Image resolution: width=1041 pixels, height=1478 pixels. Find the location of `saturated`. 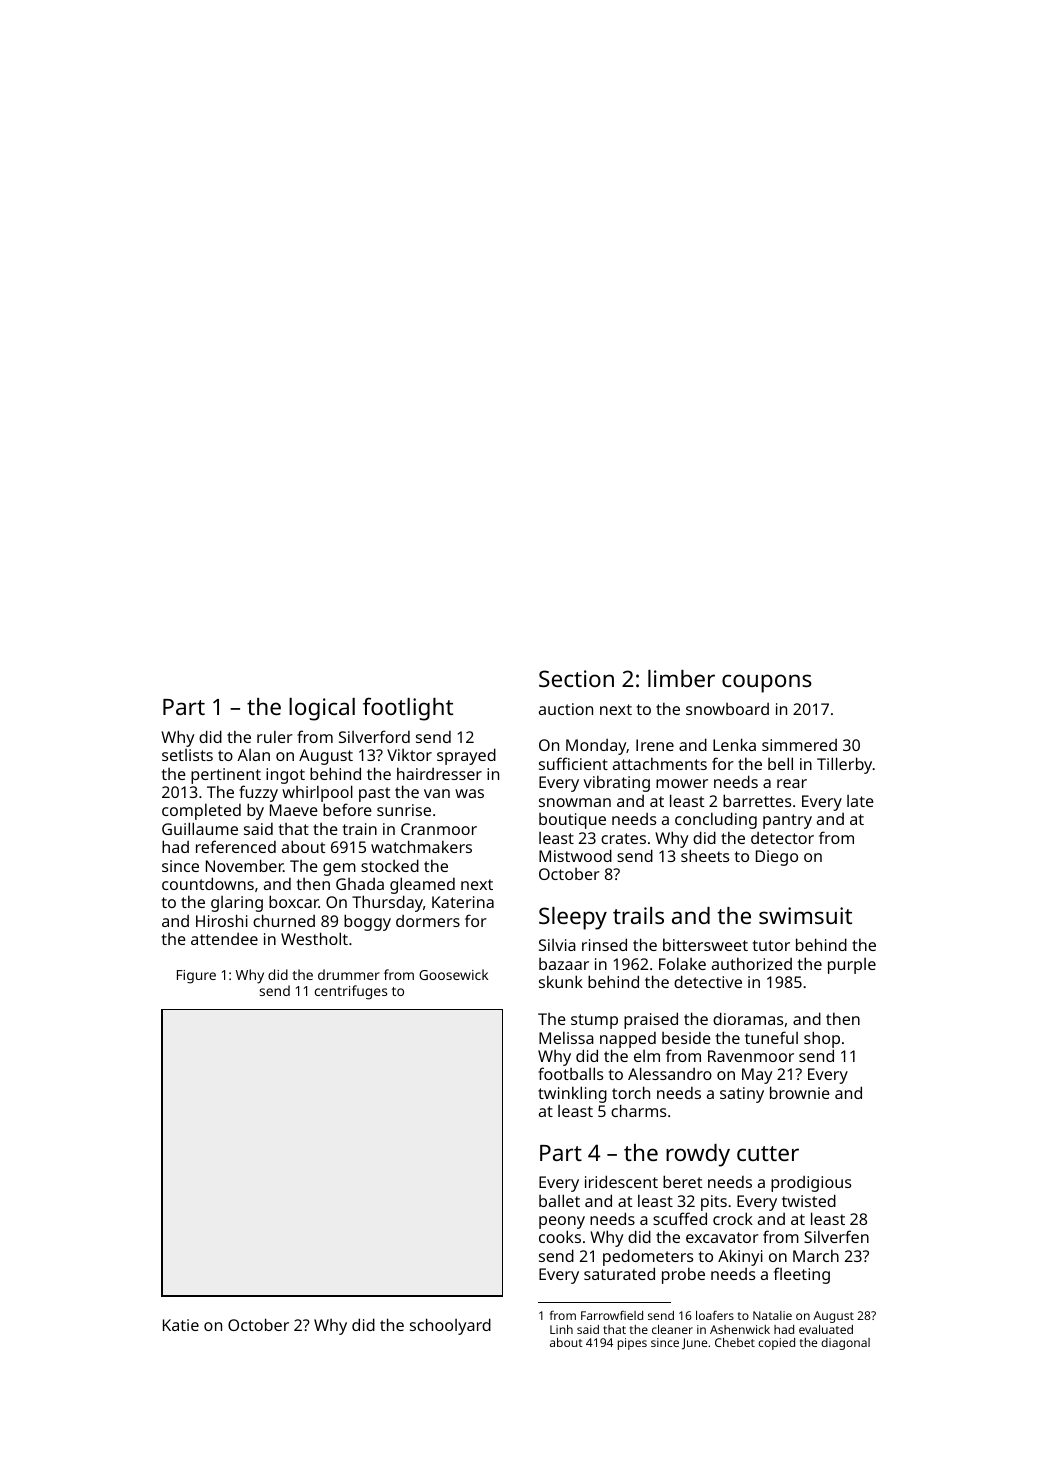

saturated is located at coordinates (619, 1273).
